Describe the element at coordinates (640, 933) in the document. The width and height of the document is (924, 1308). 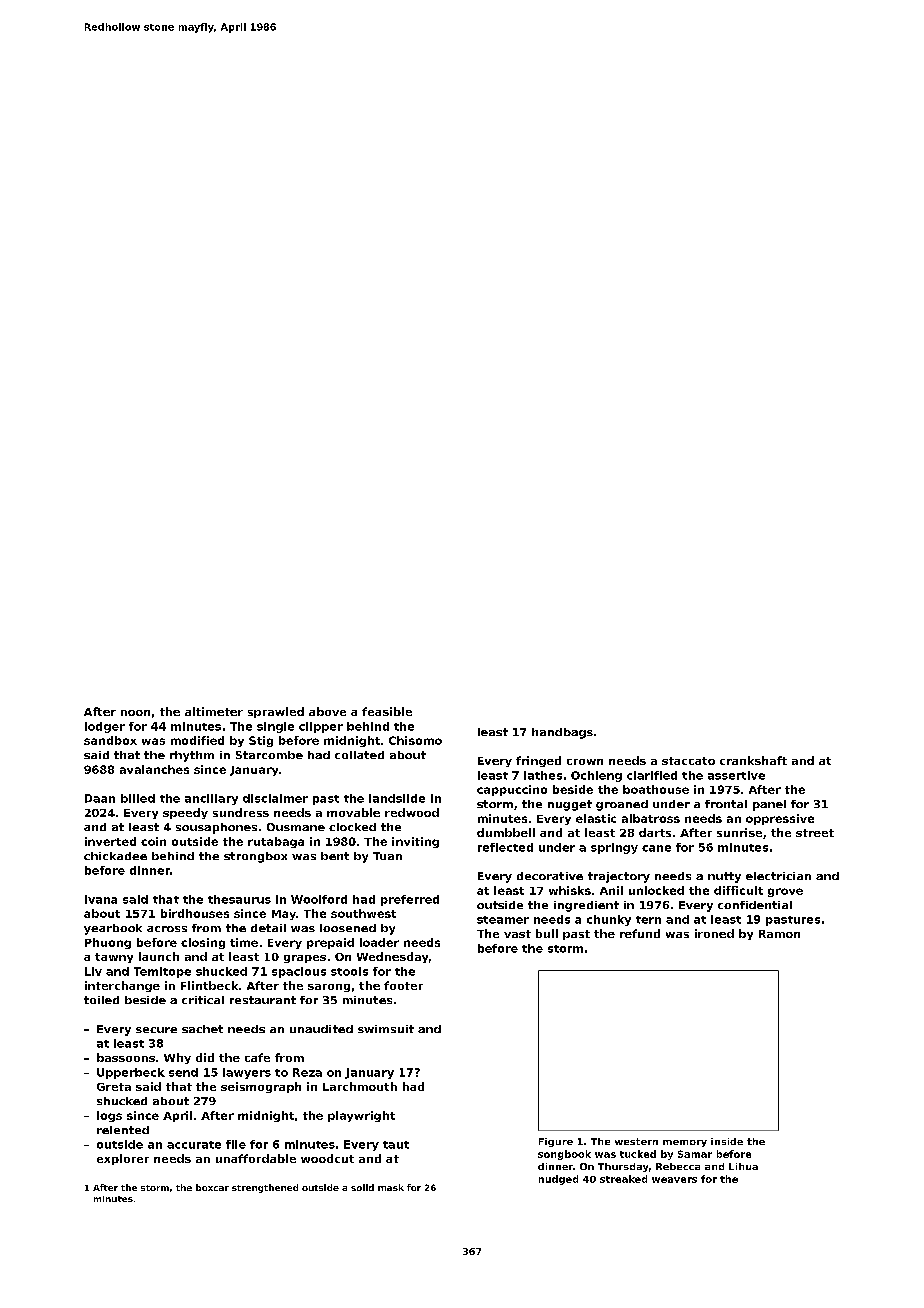
I see `refund` at that location.
